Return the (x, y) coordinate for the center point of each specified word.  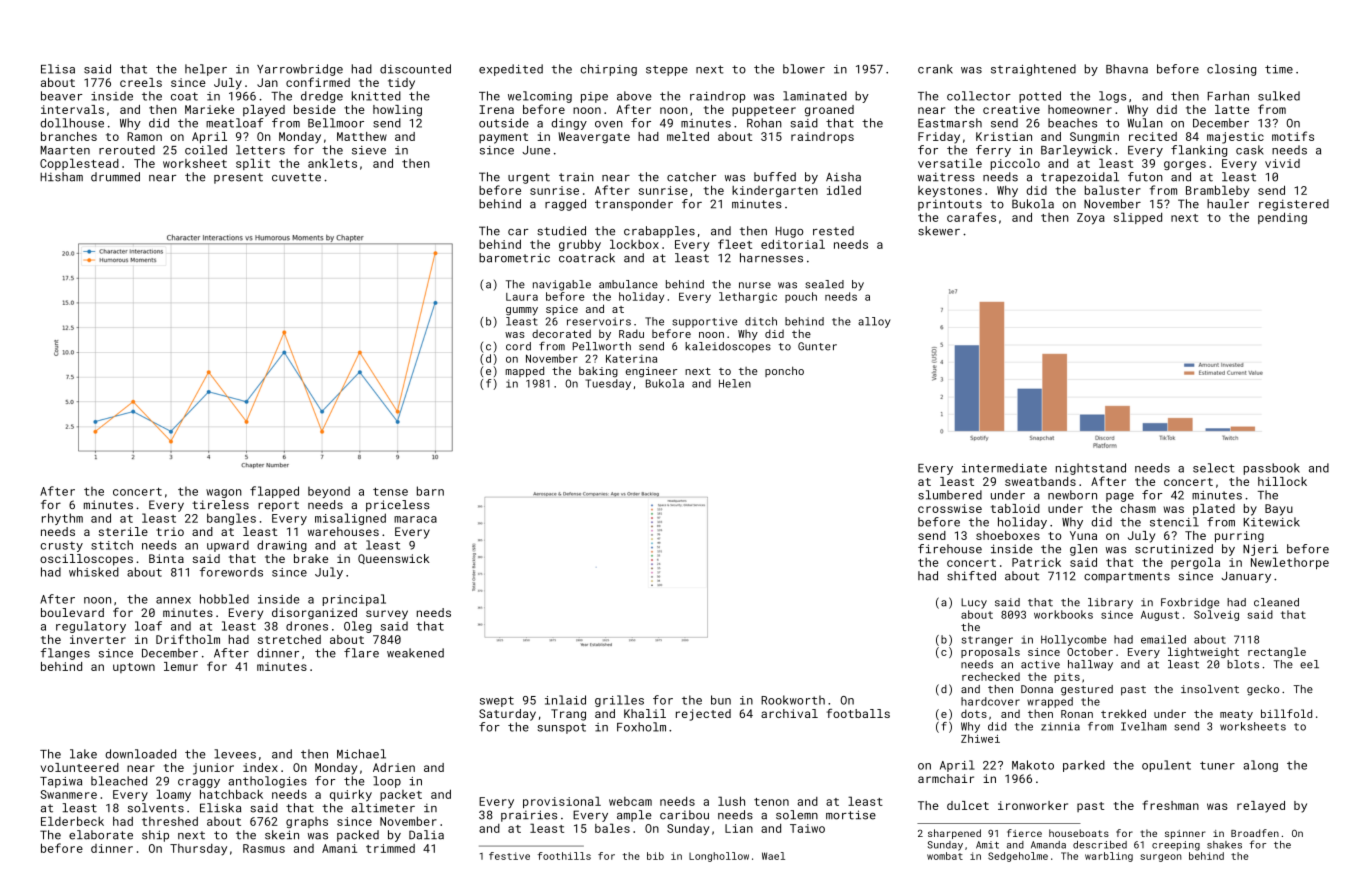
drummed (115, 177)
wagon (224, 493)
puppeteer (764, 111)
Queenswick (394, 559)
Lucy (974, 603)
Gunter (817, 346)
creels (141, 82)
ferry (993, 151)
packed (358, 836)
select (1213, 468)
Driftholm (188, 639)
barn (430, 491)
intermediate (1004, 468)
